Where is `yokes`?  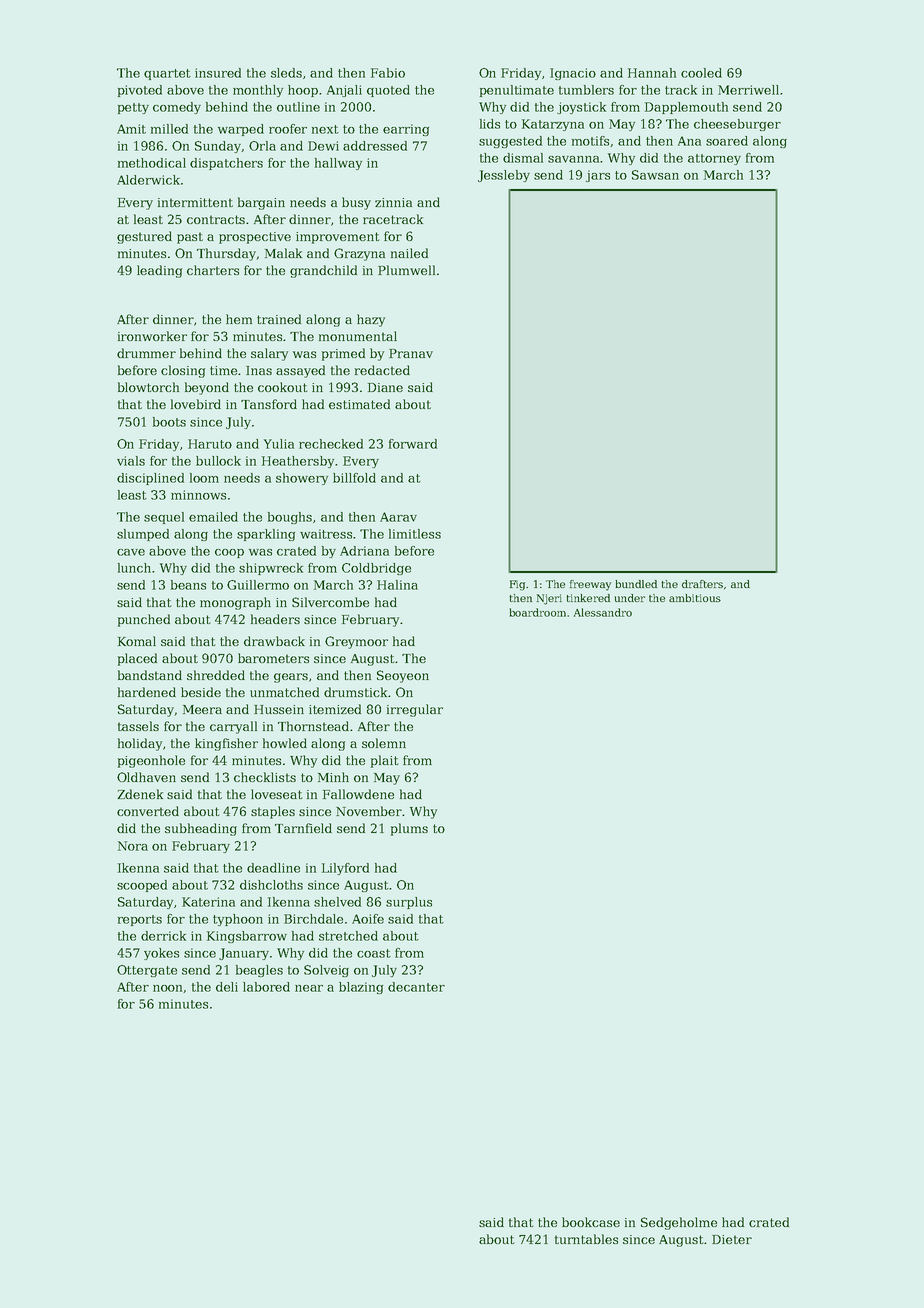 yokes is located at coordinates (161, 954).
